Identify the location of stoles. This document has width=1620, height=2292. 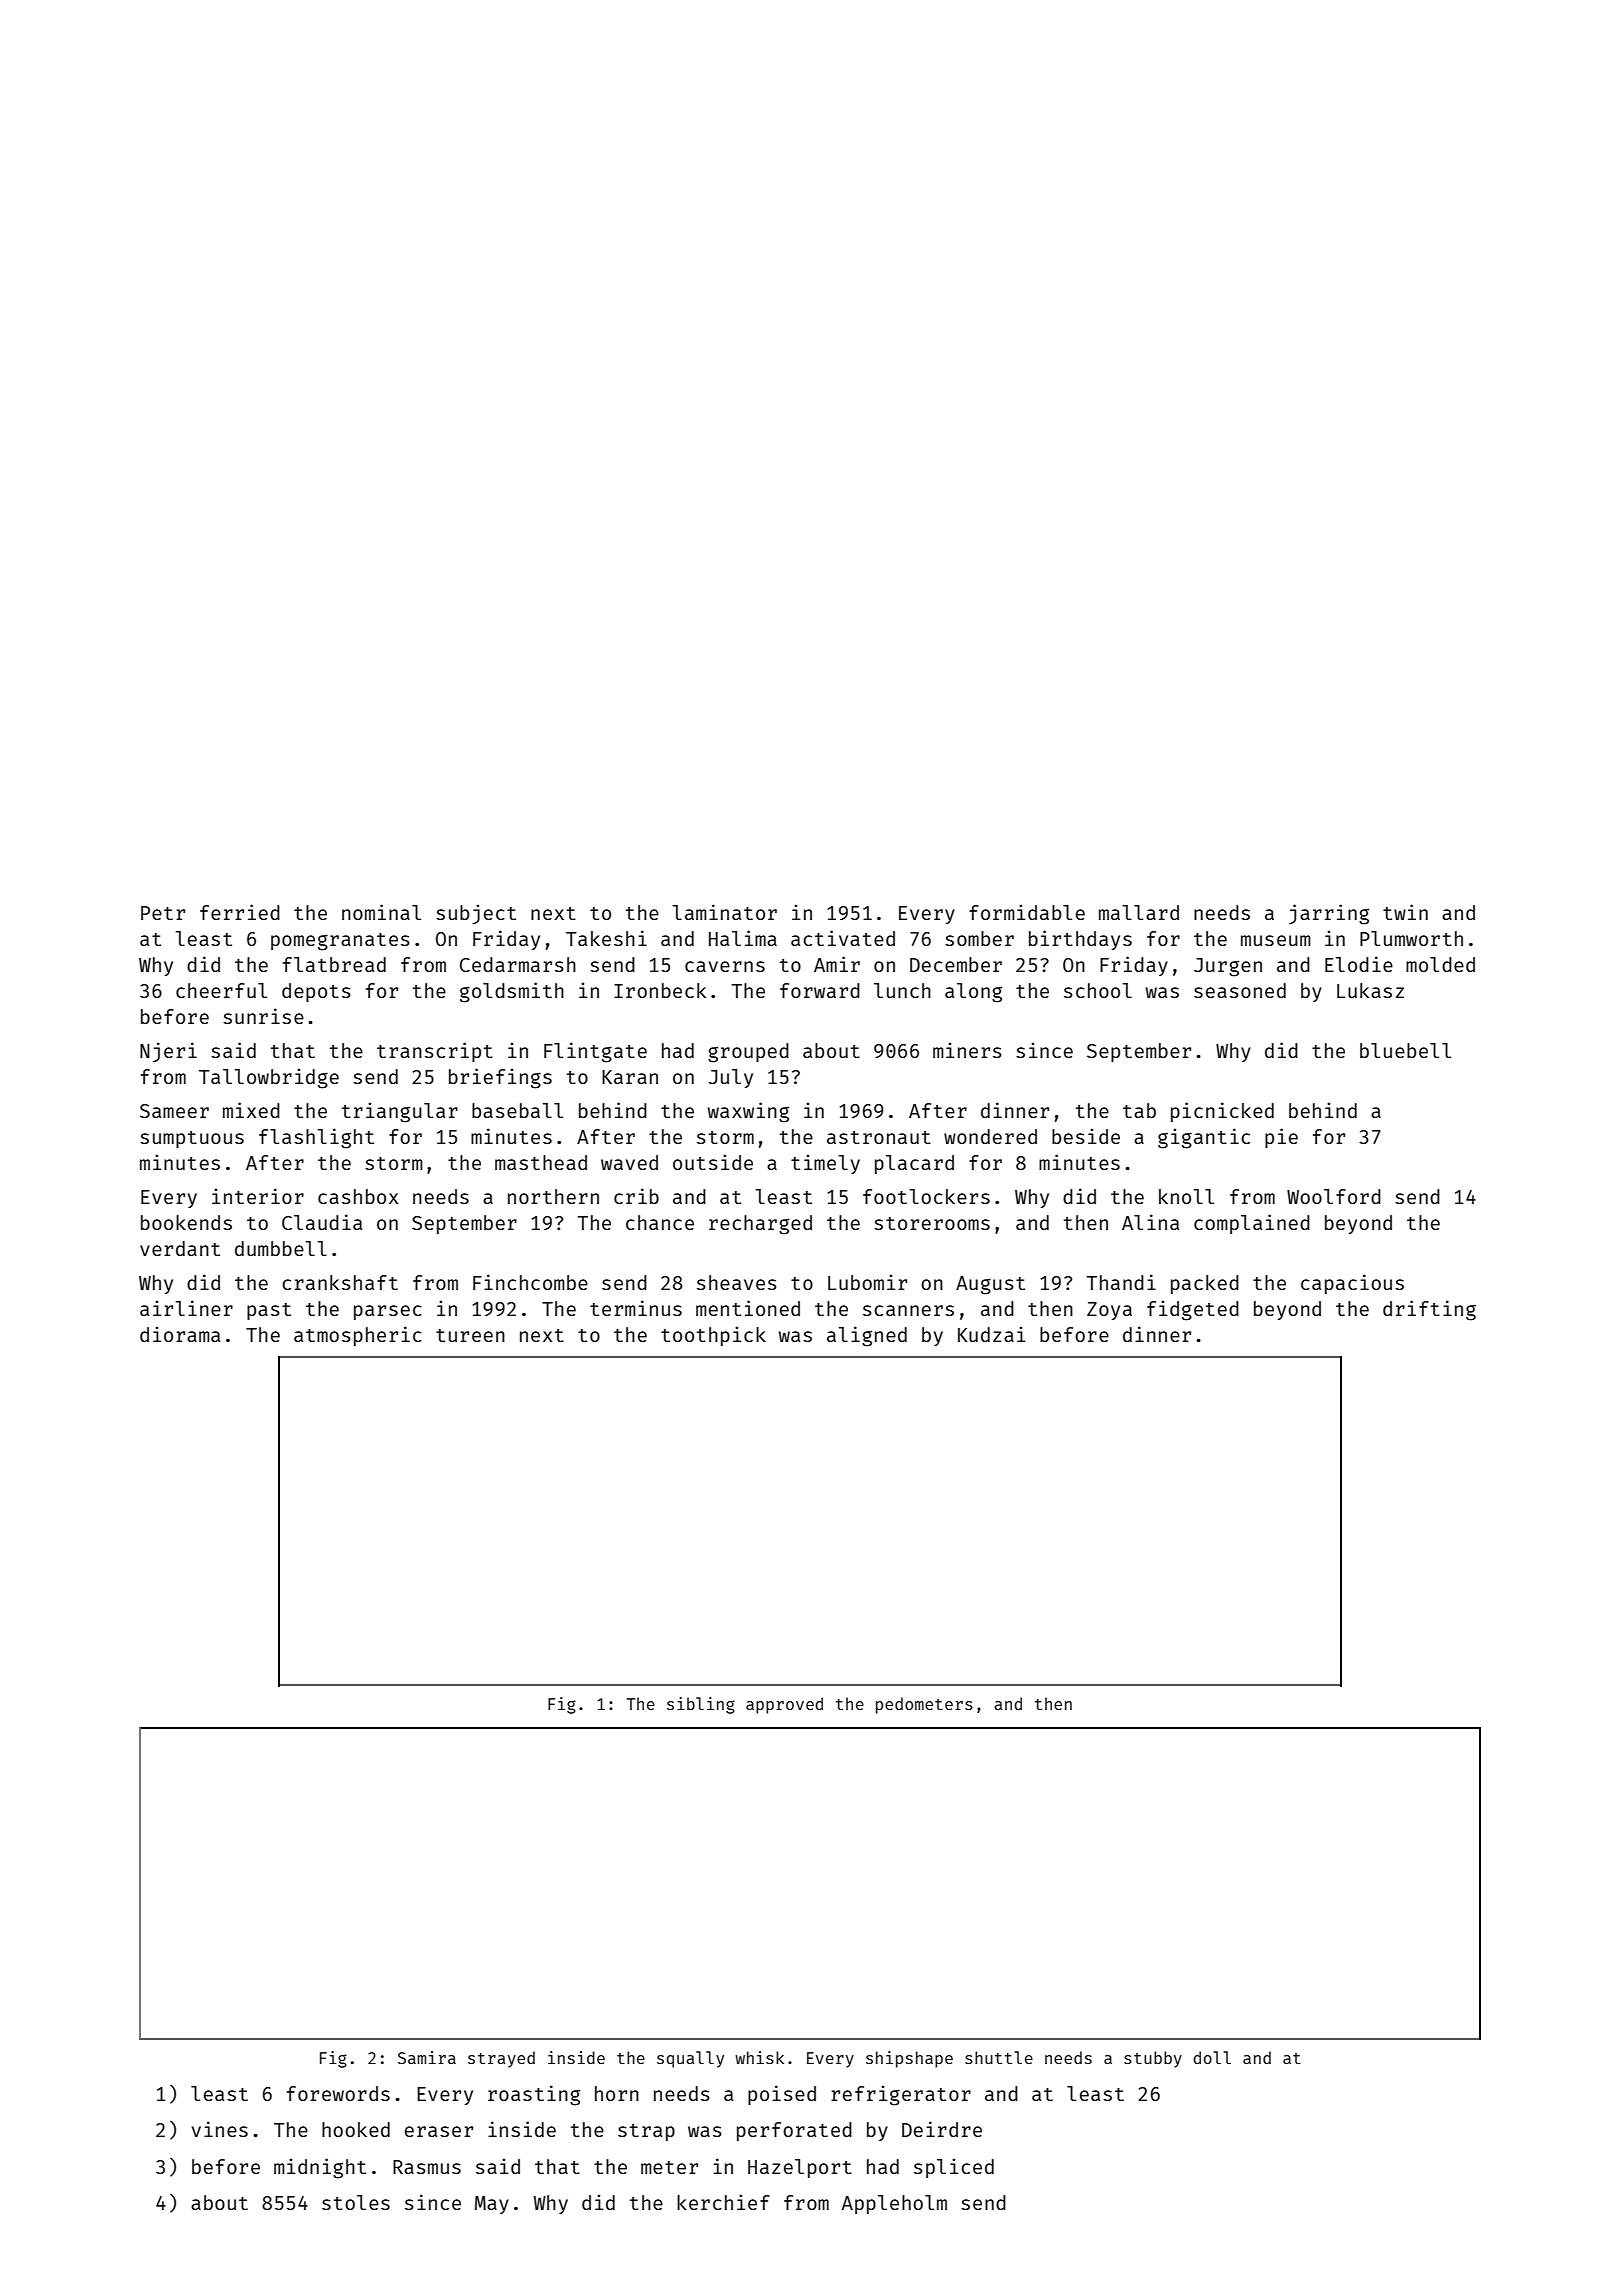
(356, 2202).
